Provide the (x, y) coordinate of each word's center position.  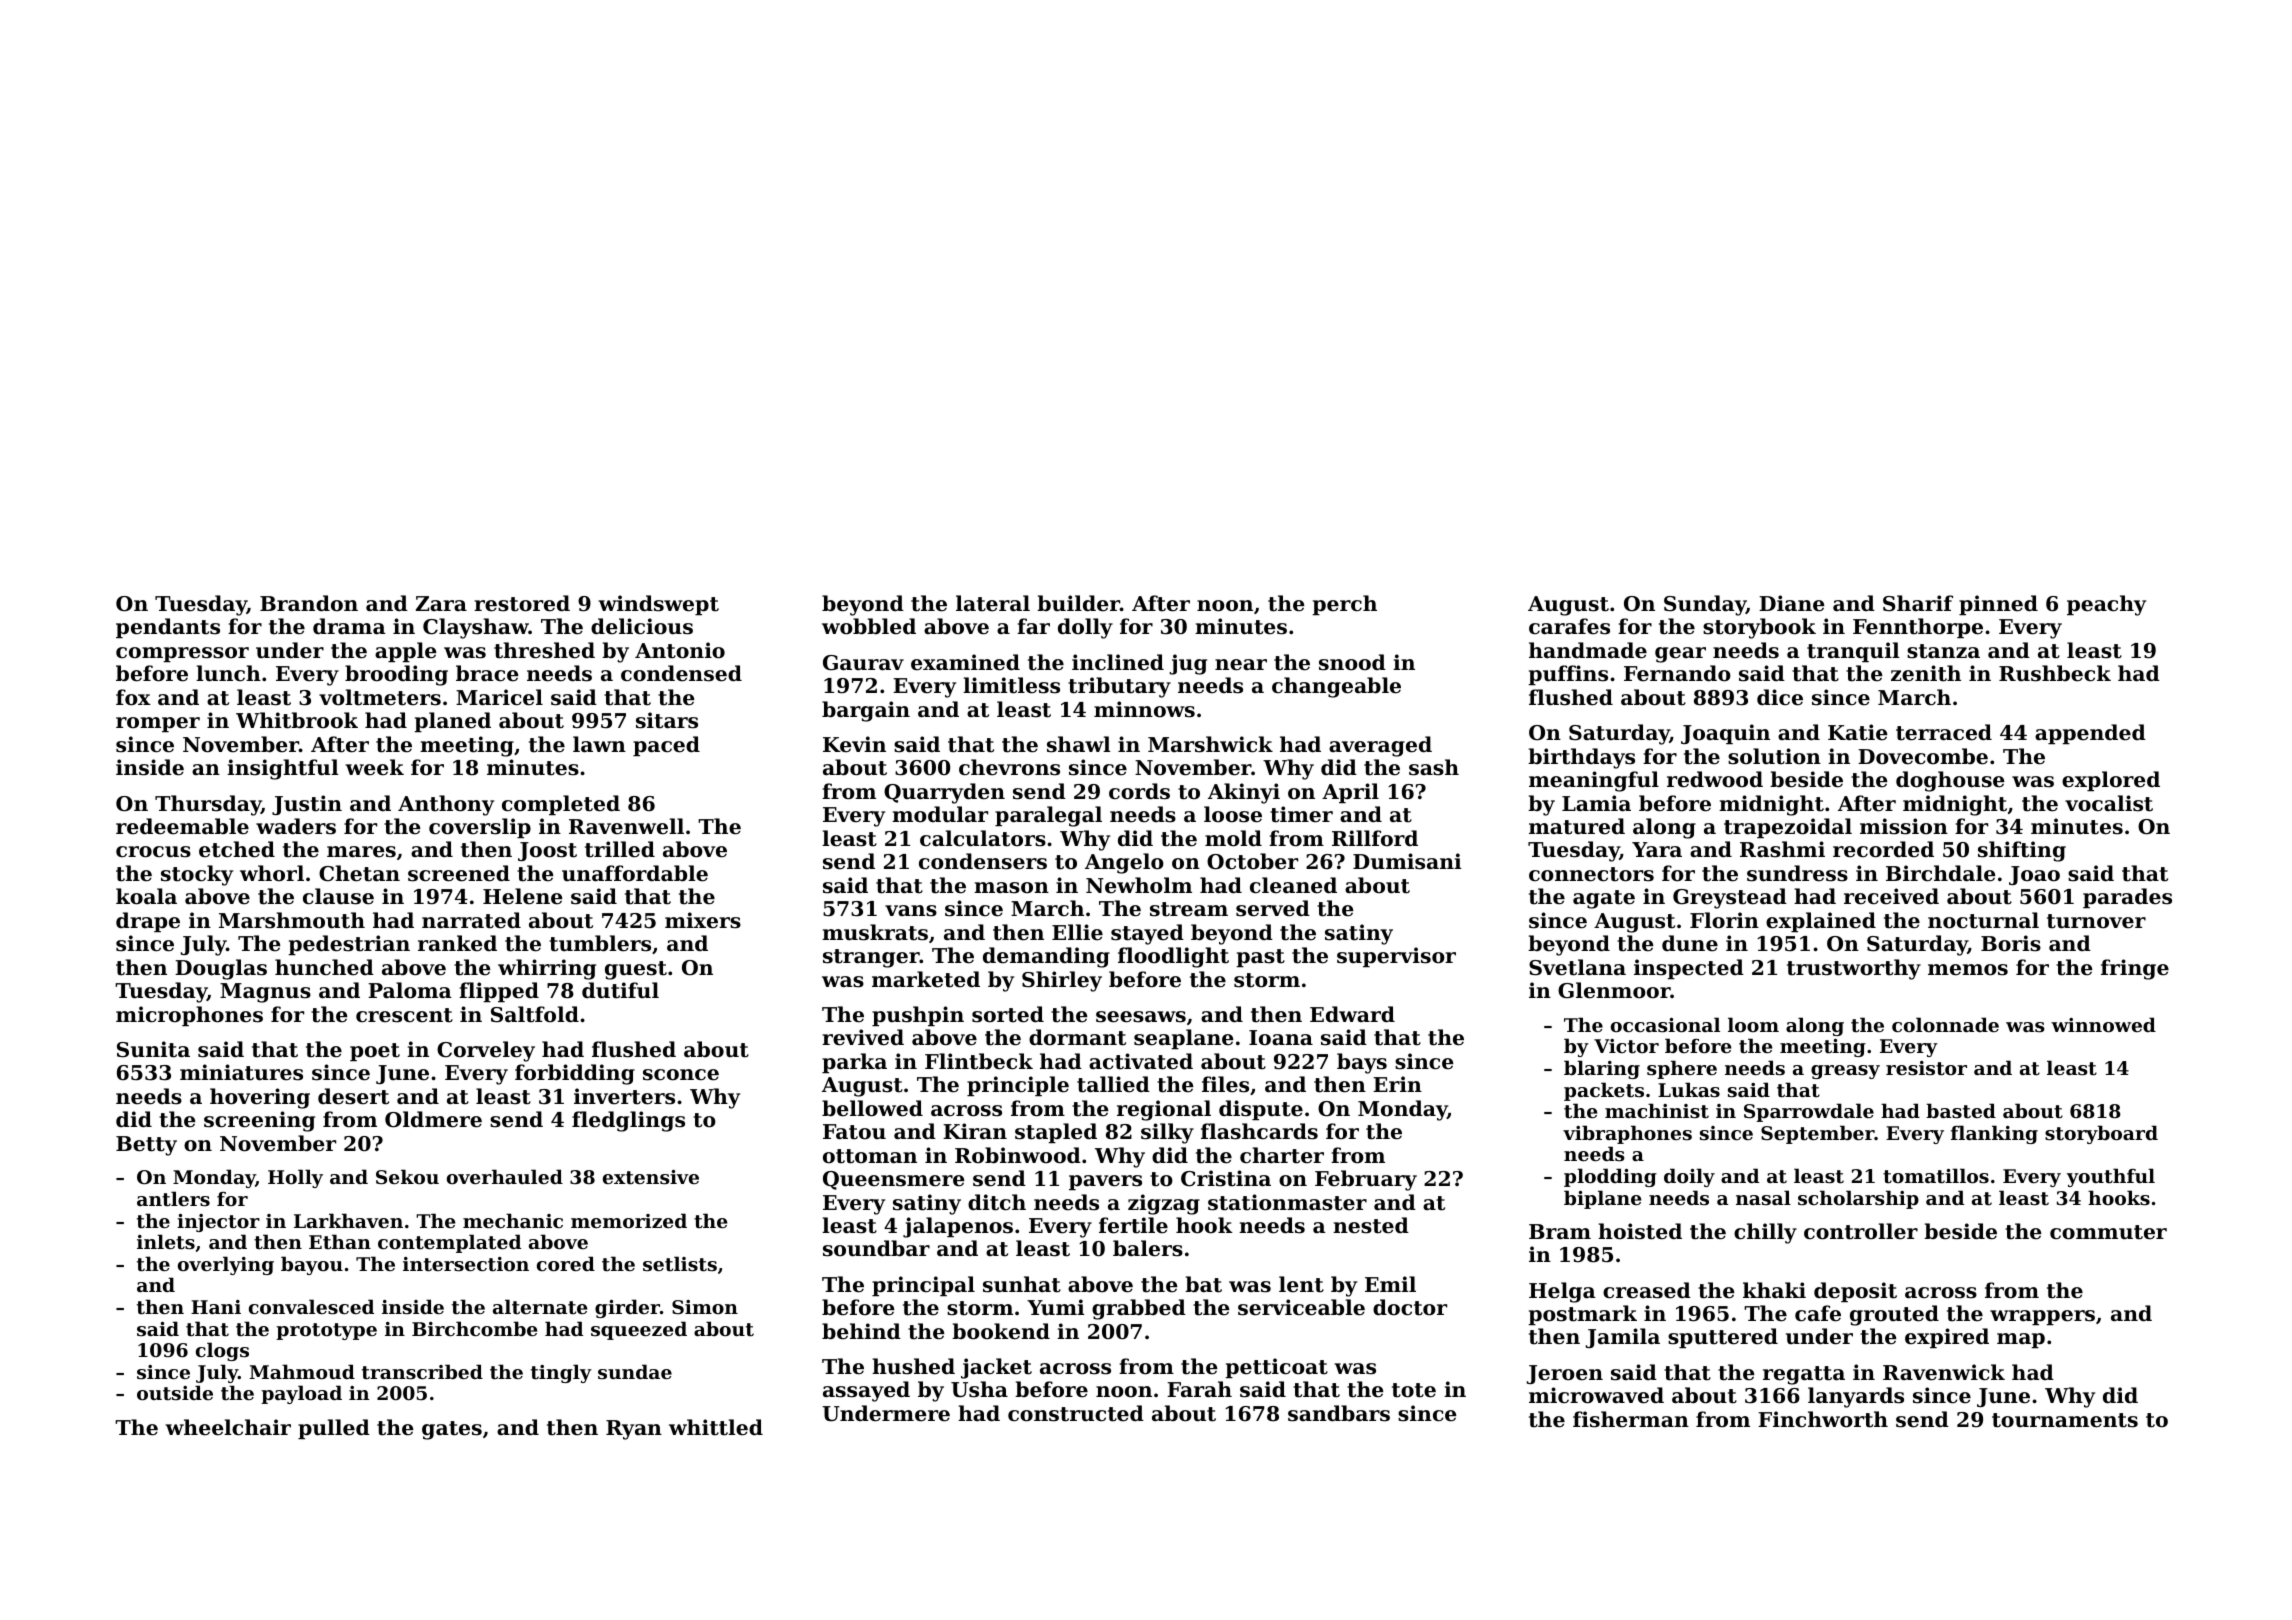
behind (861, 1331)
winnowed (2103, 1025)
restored (522, 603)
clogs (222, 1351)
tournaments (2065, 1420)
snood (1352, 662)
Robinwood (1018, 1155)
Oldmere (433, 1119)
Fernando (1677, 673)
